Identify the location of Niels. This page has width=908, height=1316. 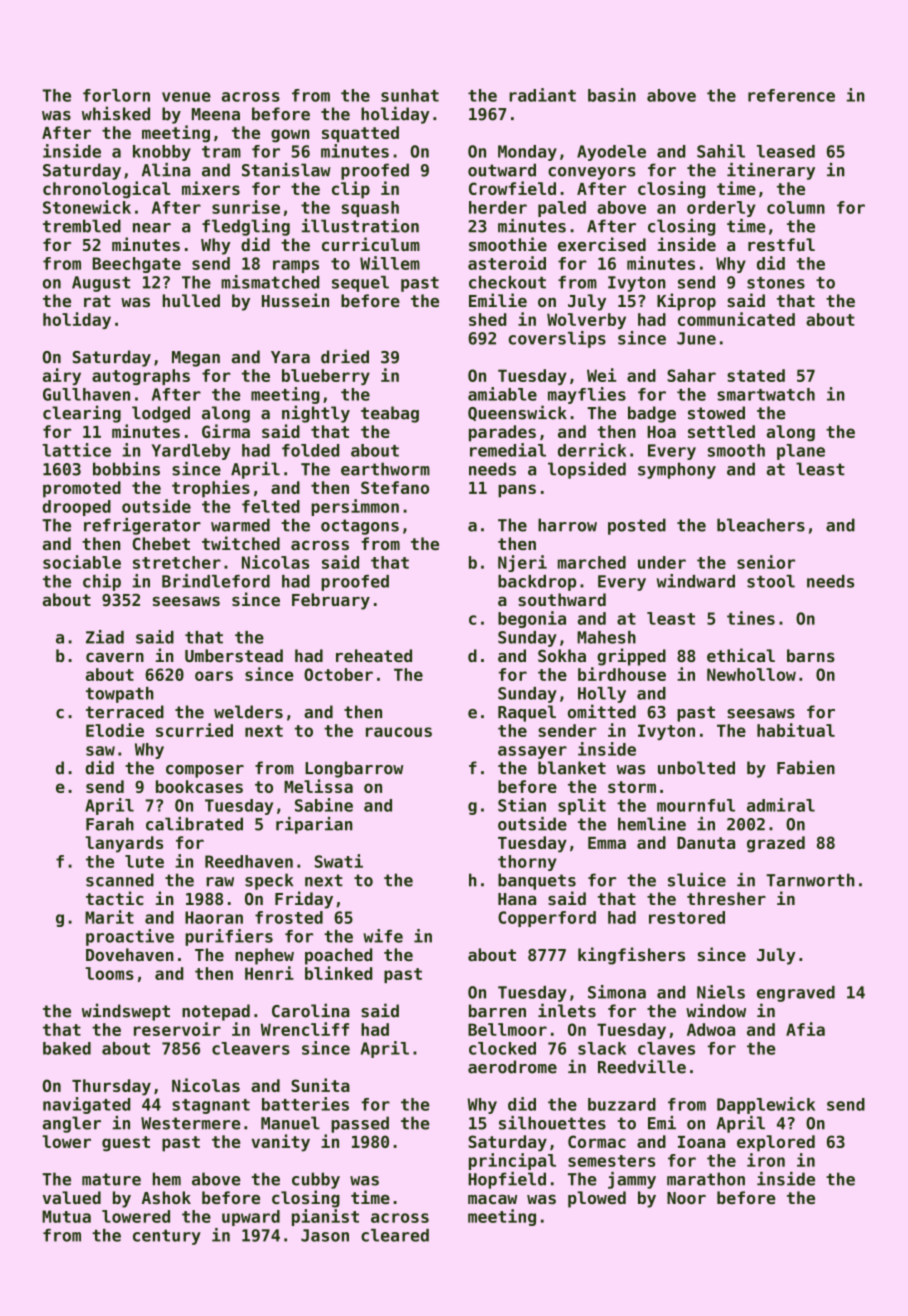
(721, 992).
